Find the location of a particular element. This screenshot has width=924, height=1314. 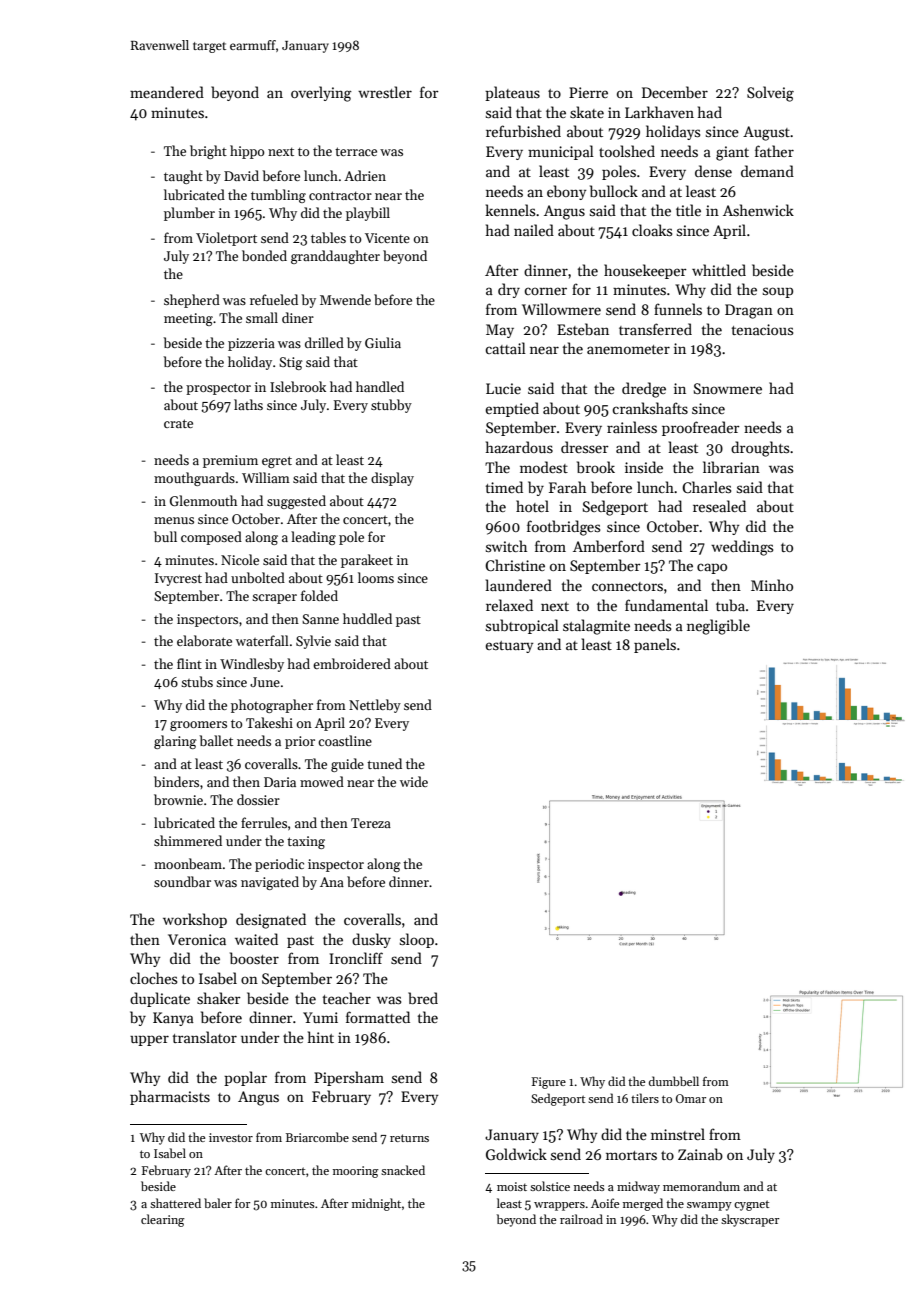

meandered is located at coordinates (167, 92).
